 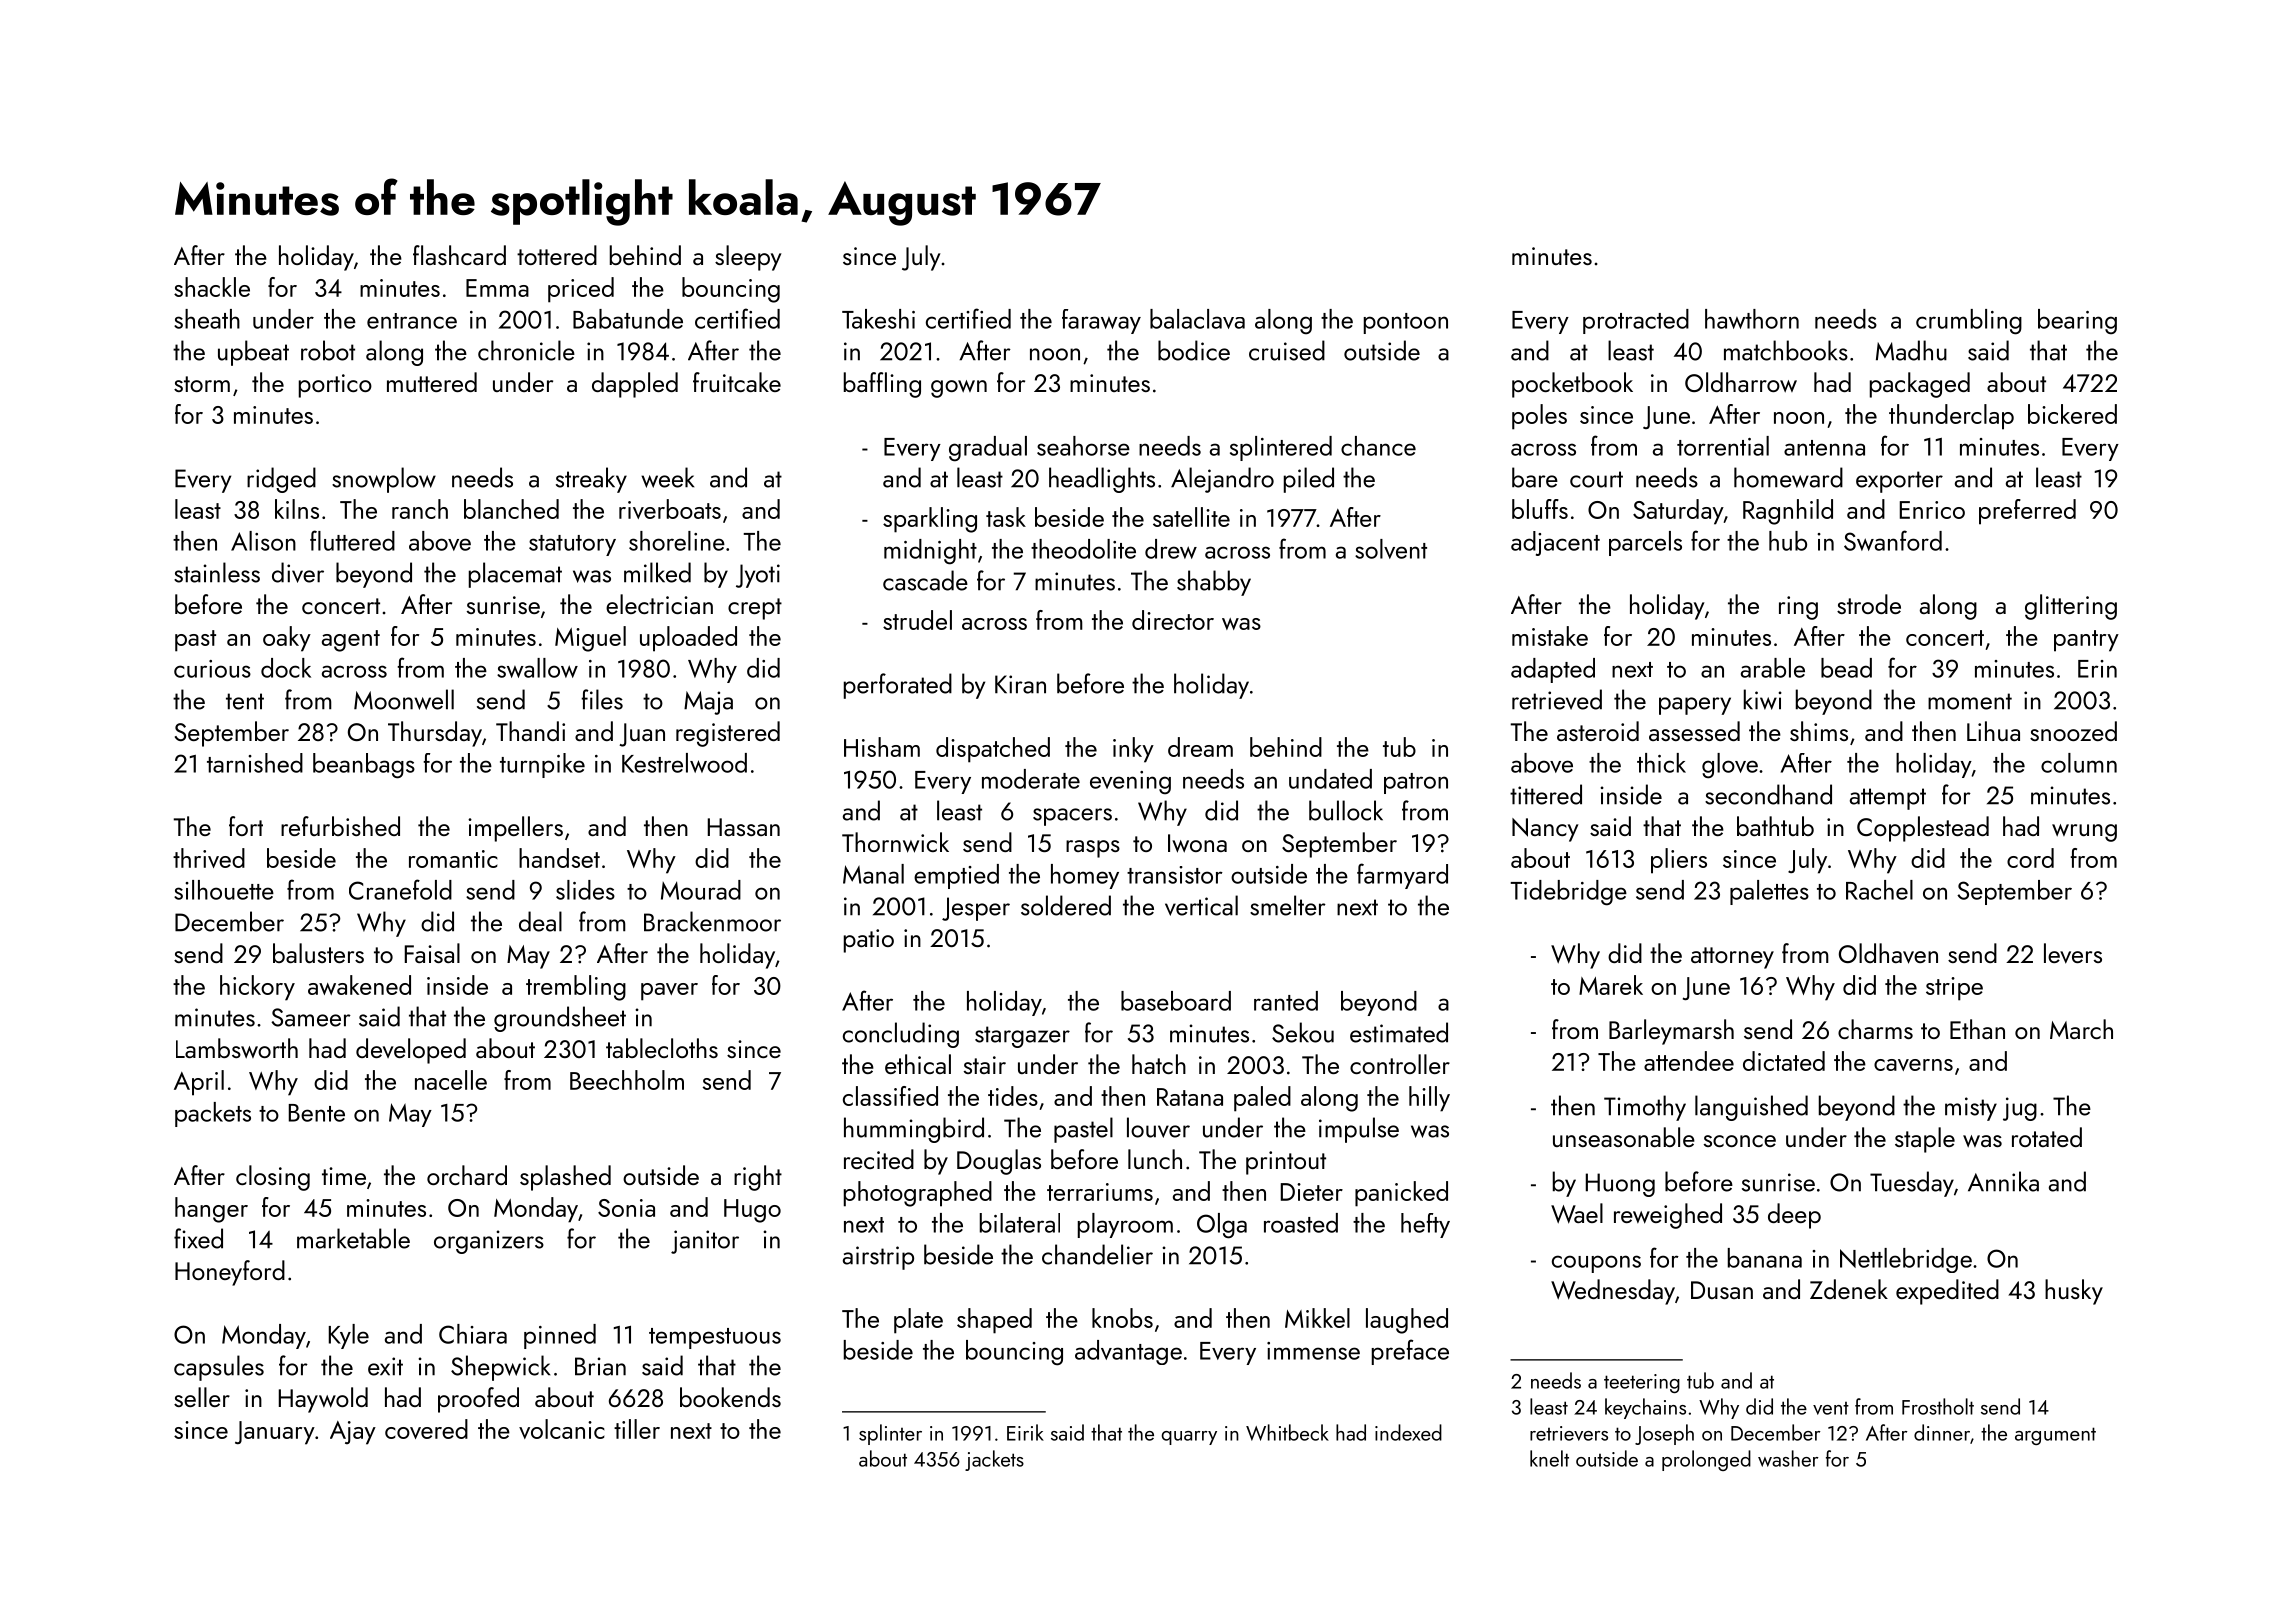 What do you see at coordinates (2027, 512) in the image?
I see `preferred` at bounding box center [2027, 512].
